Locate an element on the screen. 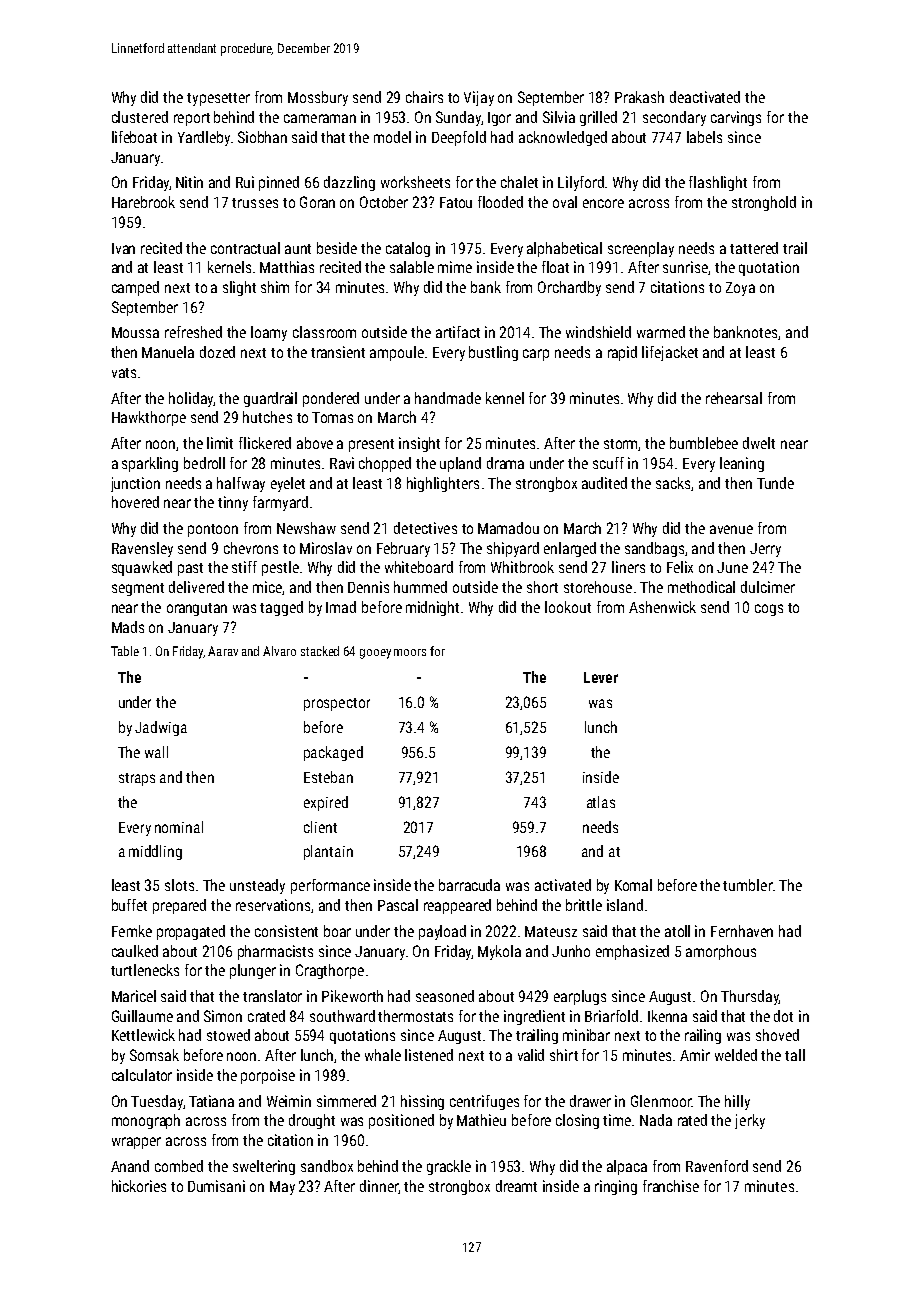  consistent is located at coordinates (286, 931).
